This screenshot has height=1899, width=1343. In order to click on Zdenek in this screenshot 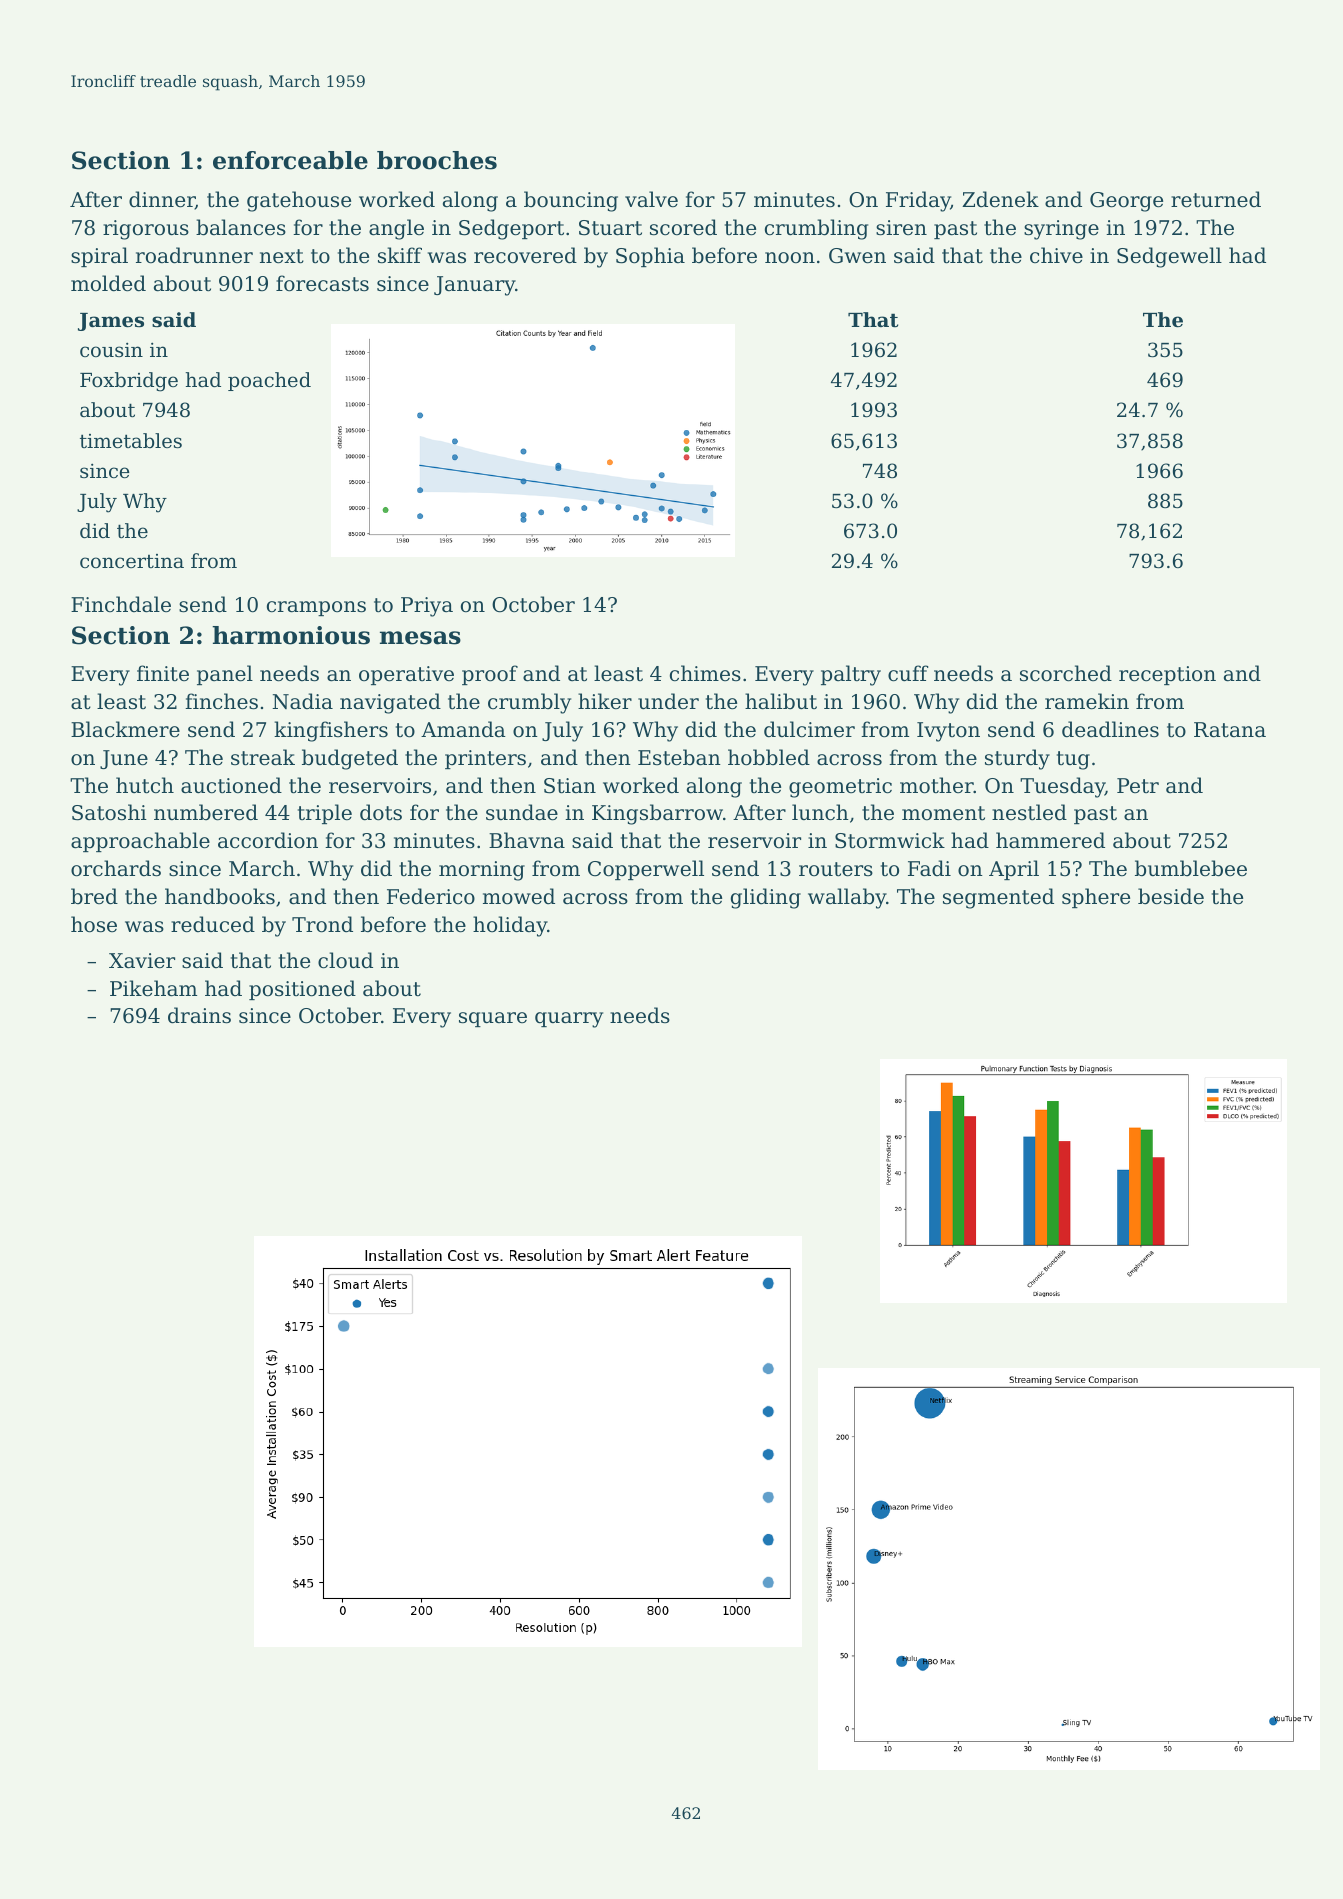, I will do `click(1000, 199)`.
